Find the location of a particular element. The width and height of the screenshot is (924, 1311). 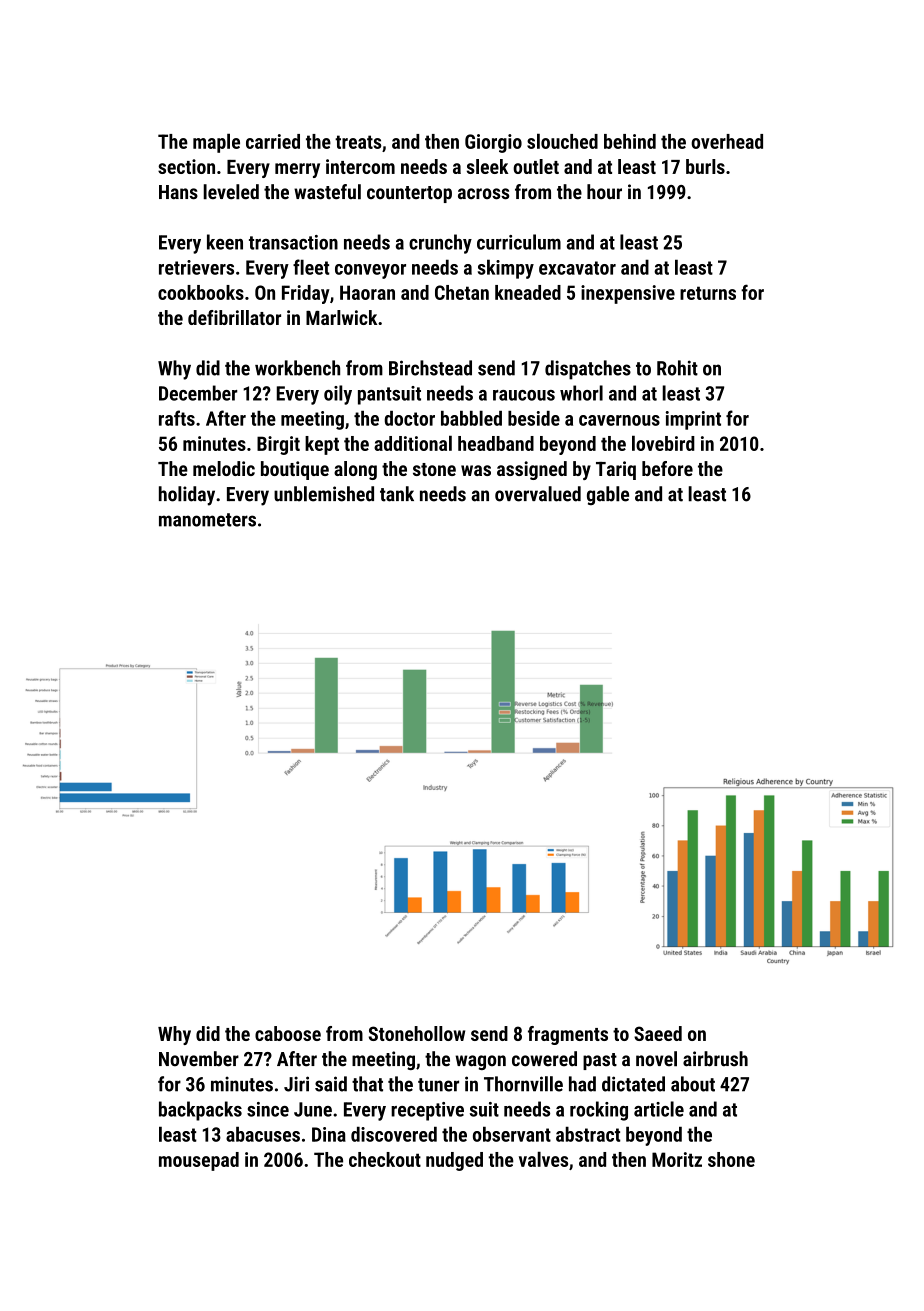

caboose is located at coordinates (288, 1033).
